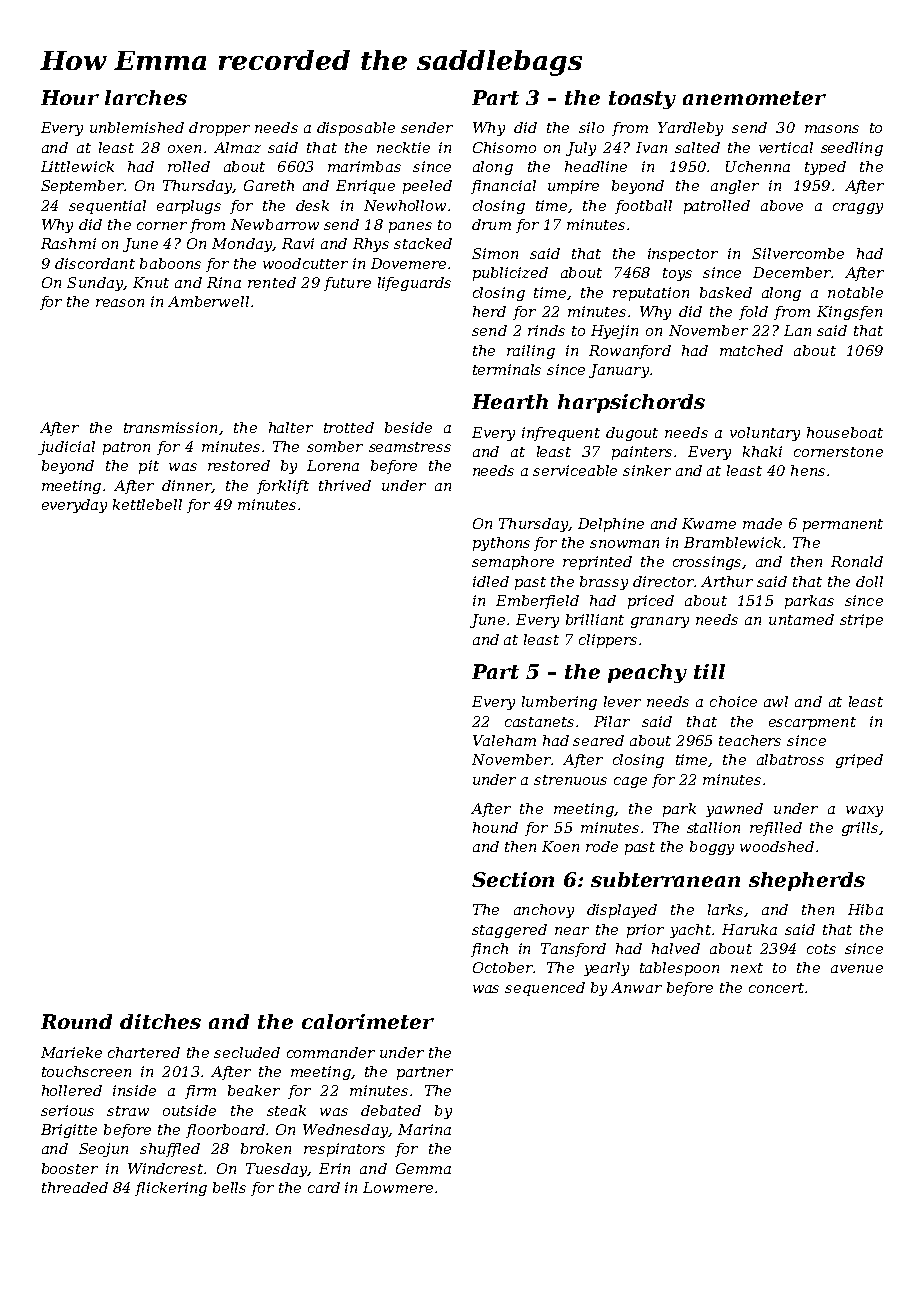  I want to click on lifeguards, so click(414, 284).
